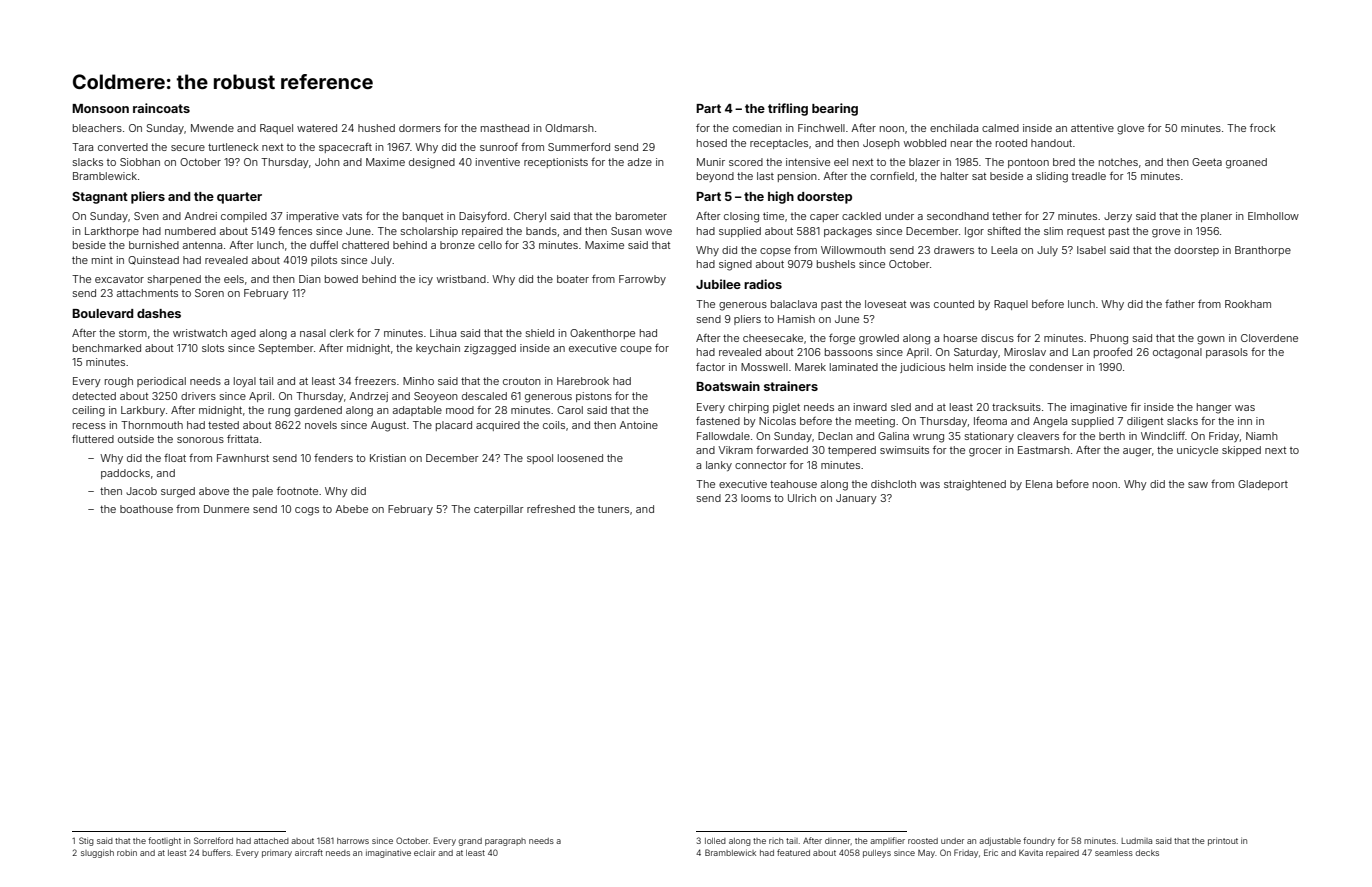 The image size is (1372, 887). What do you see at coordinates (318, 411) in the image?
I see `gardened` at bounding box center [318, 411].
